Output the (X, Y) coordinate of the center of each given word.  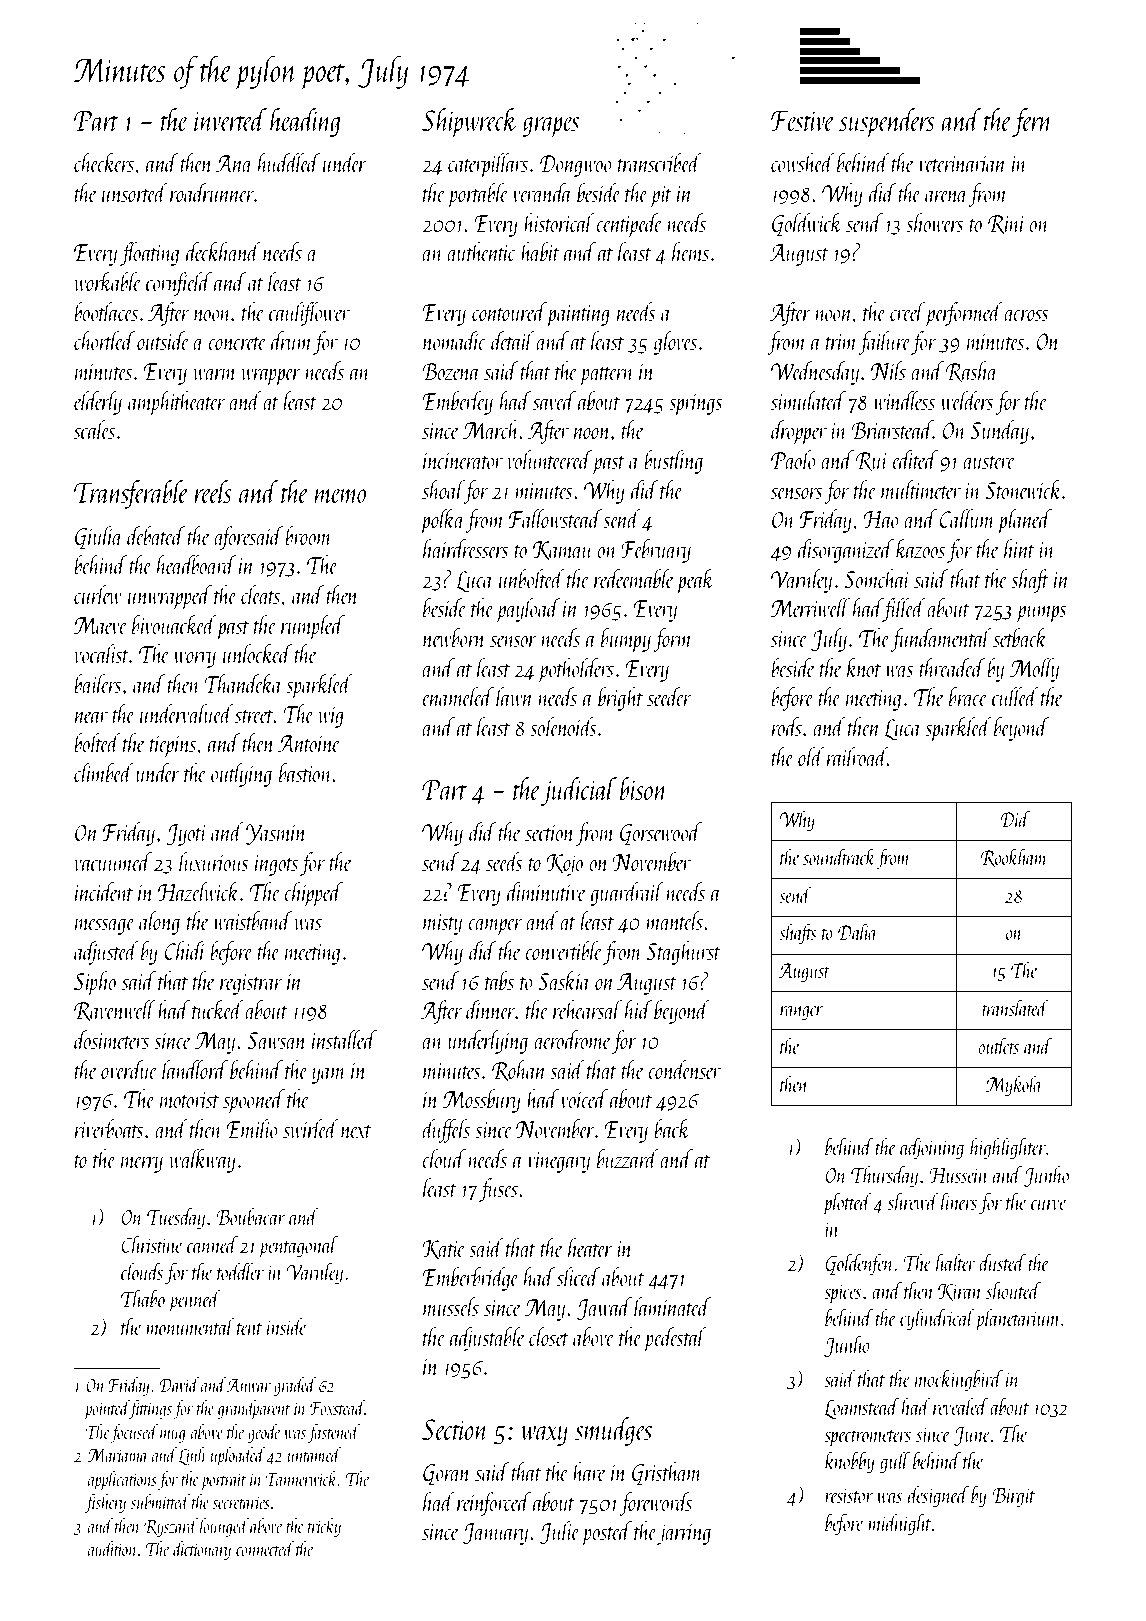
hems (690, 251)
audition (112, 1548)
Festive (803, 121)
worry (195, 659)
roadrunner (212, 192)
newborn (454, 637)
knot (864, 667)
